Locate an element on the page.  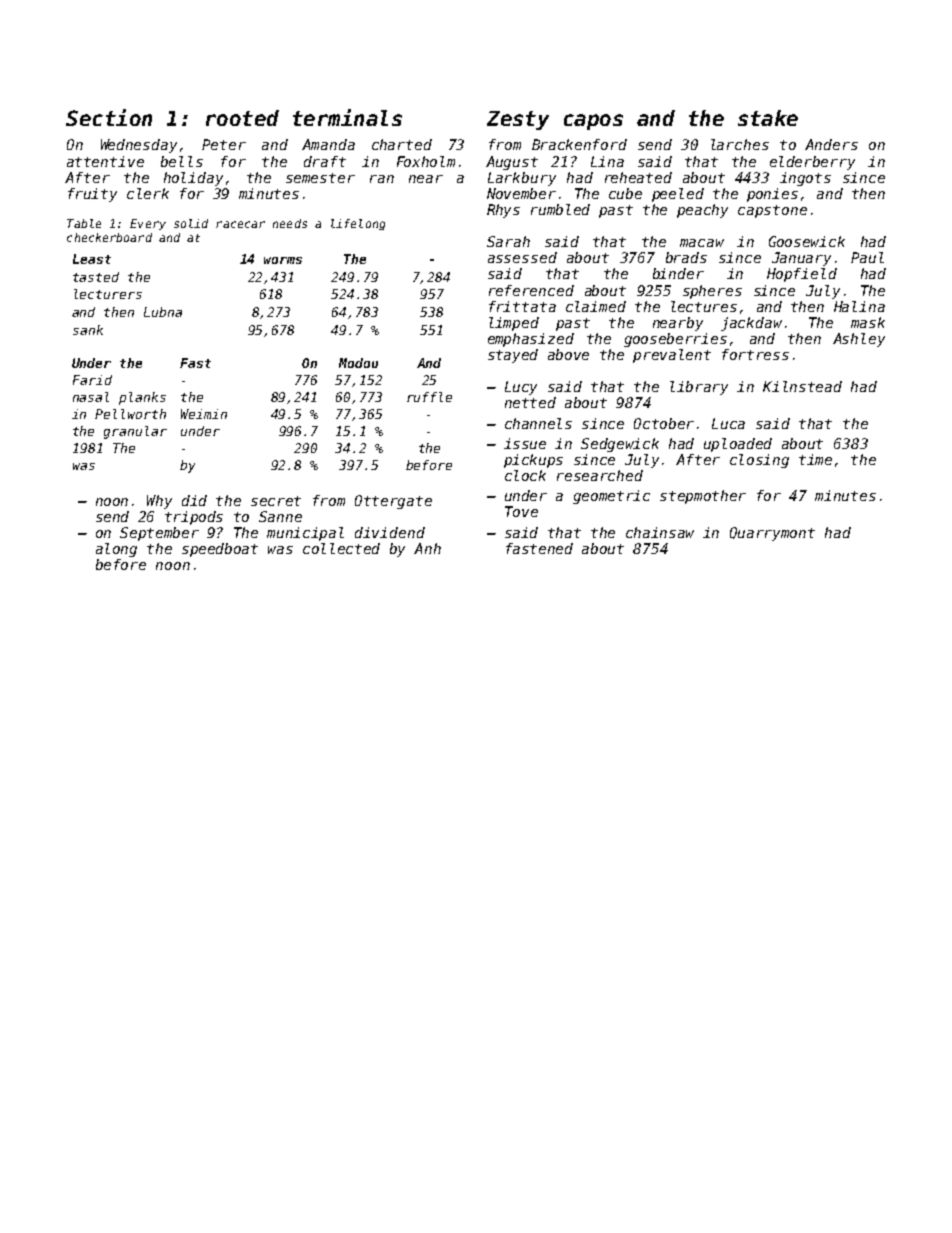
Anh is located at coordinates (427, 548).
